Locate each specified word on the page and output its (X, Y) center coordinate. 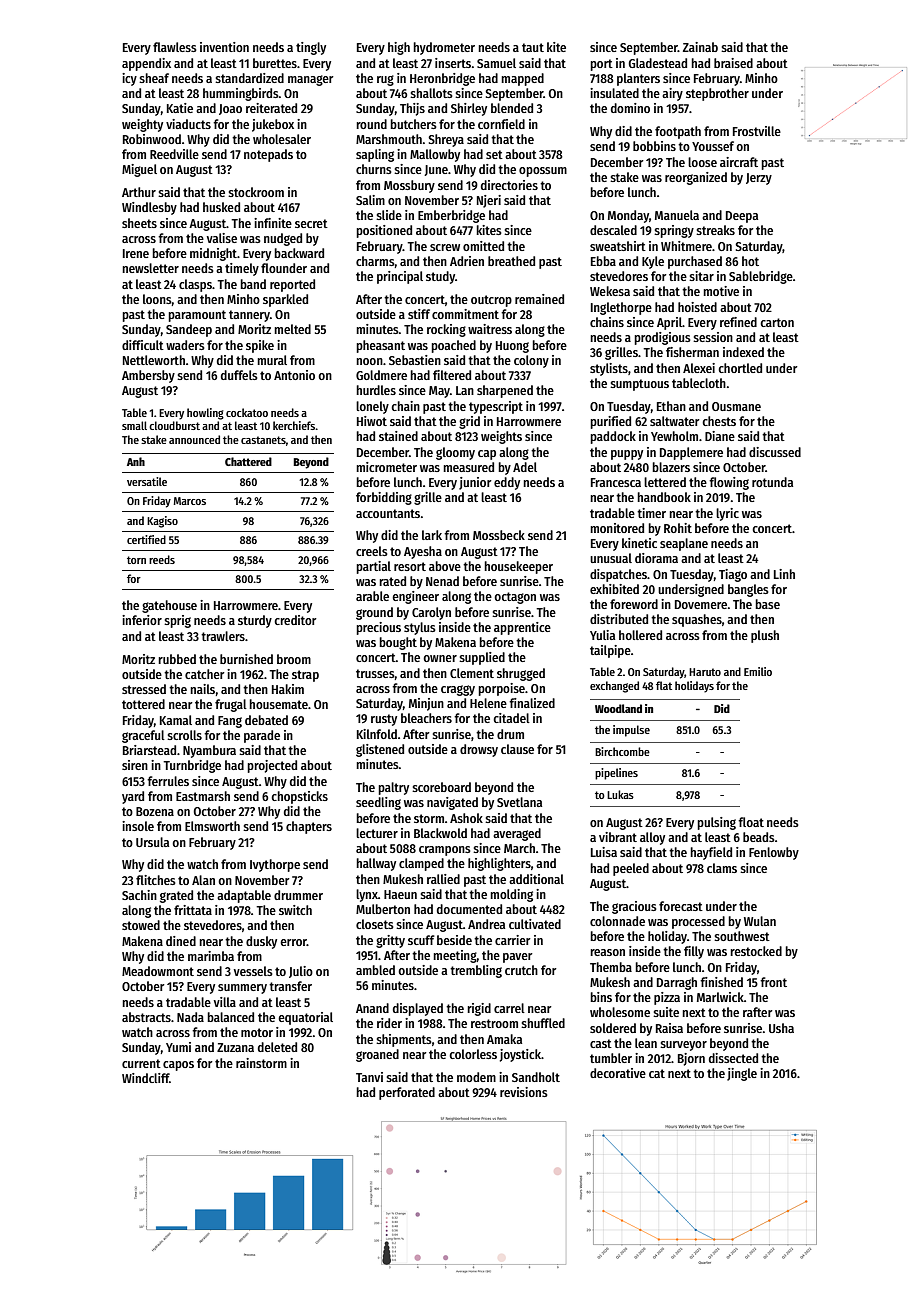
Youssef (713, 146)
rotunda (772, 482)
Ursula (152, 842)
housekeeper (518, 567)
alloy (652, 838)
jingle (742, 1074)
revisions (524, 1092)
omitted (483, 246)
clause (517, 749)
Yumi (178, 1047)
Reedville (174, 154)
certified (146, 539)
